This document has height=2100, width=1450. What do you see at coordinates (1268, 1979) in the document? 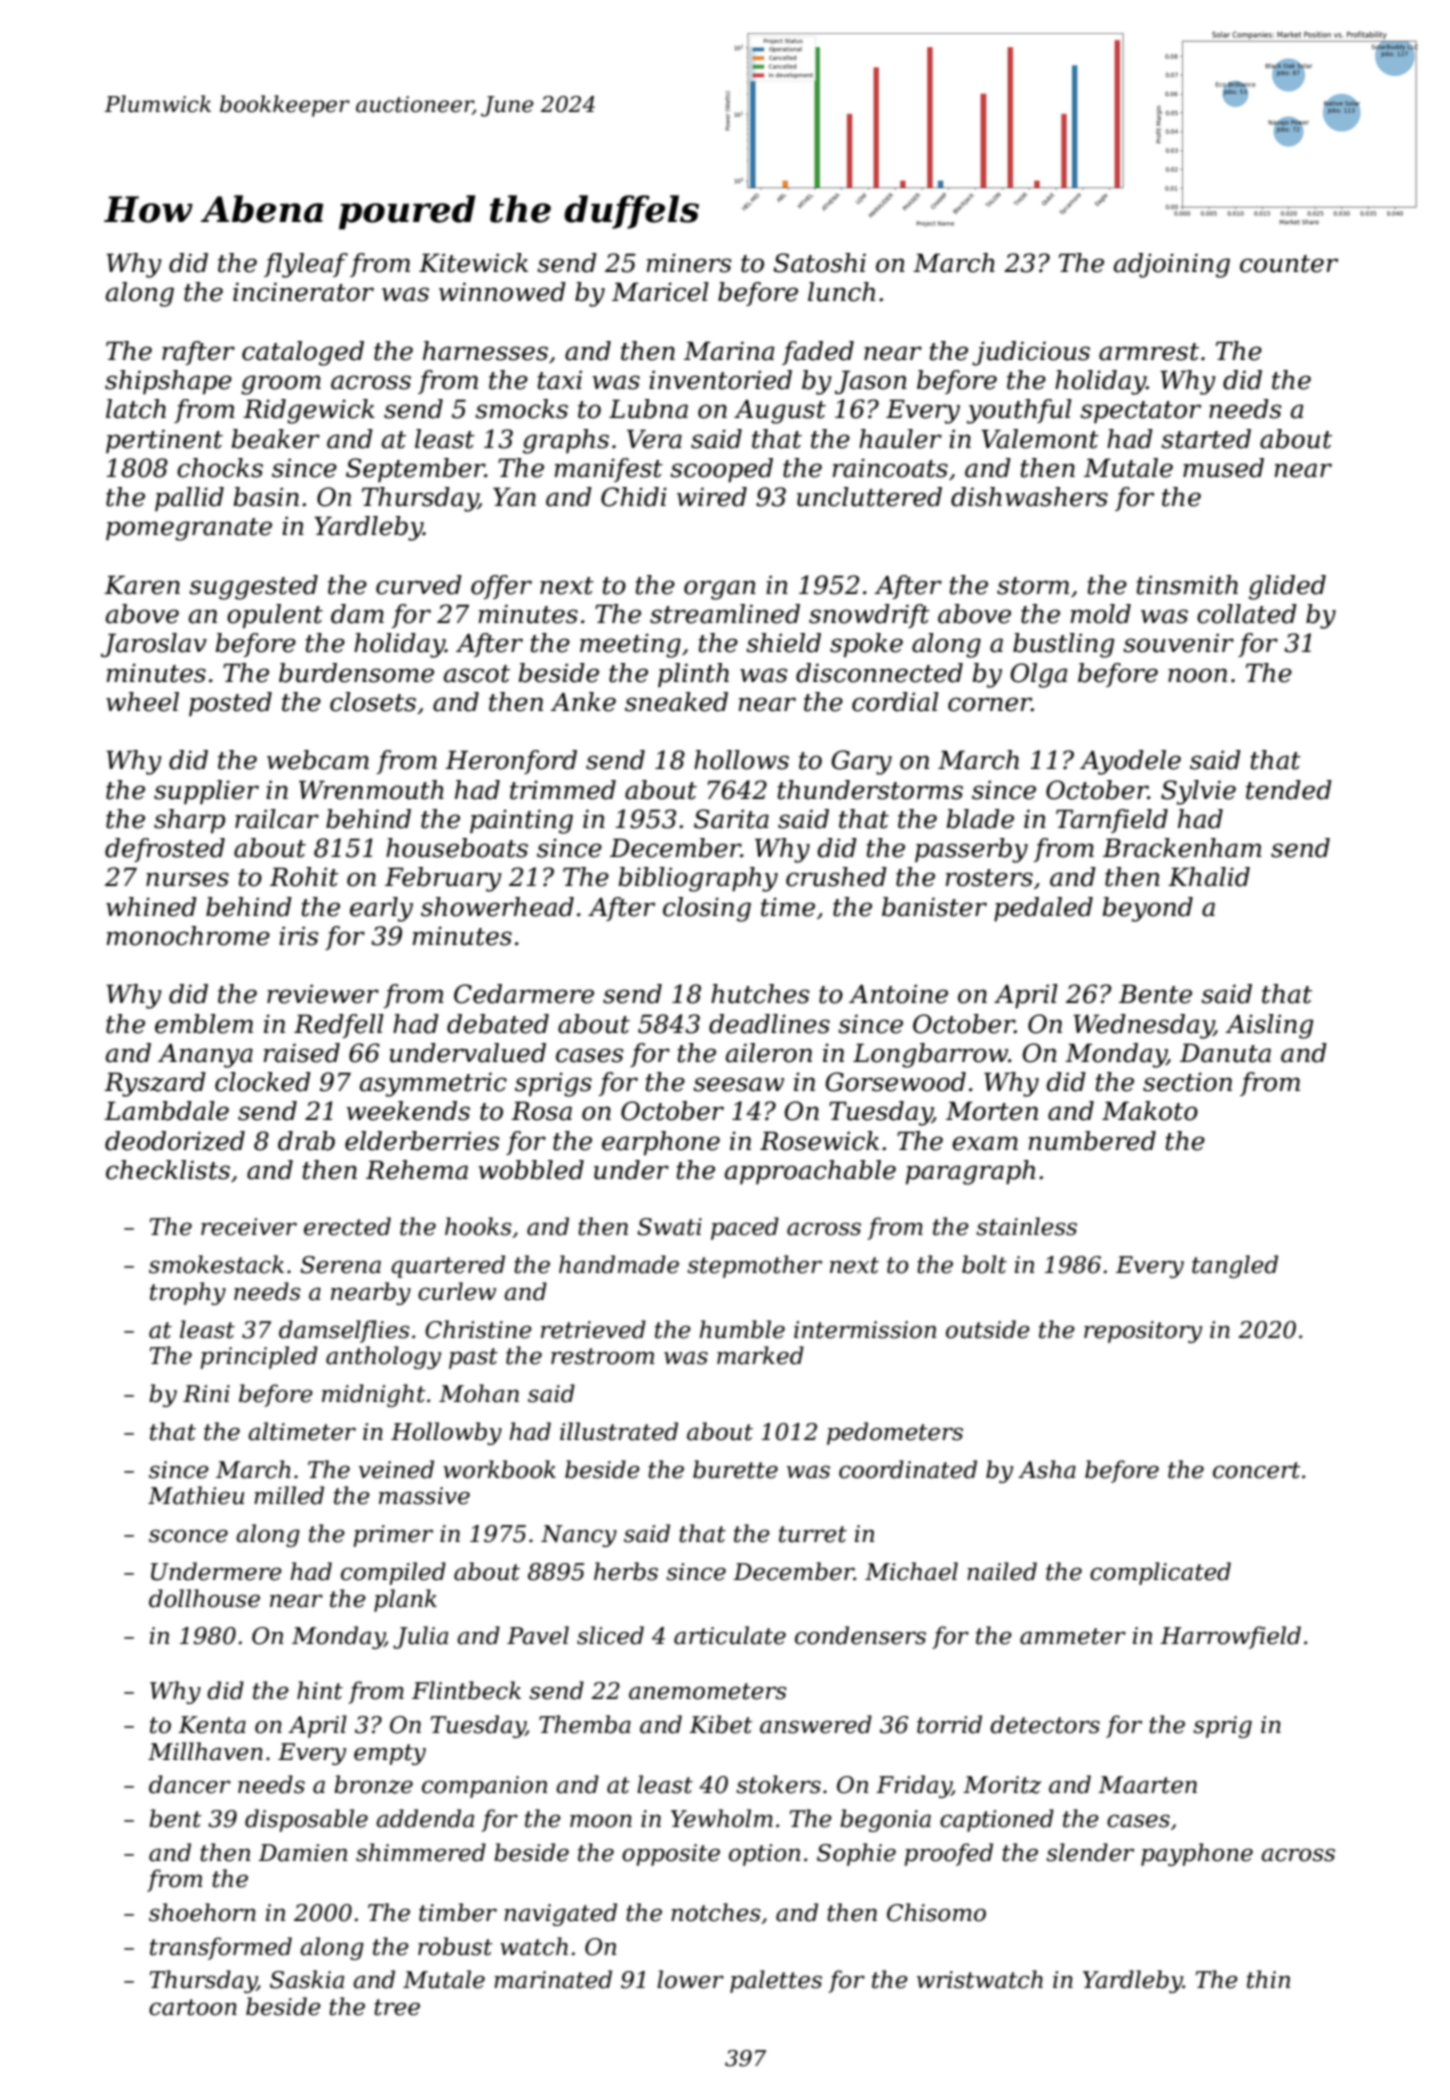
I see `thin` at bounding box center [1268, 1979].
